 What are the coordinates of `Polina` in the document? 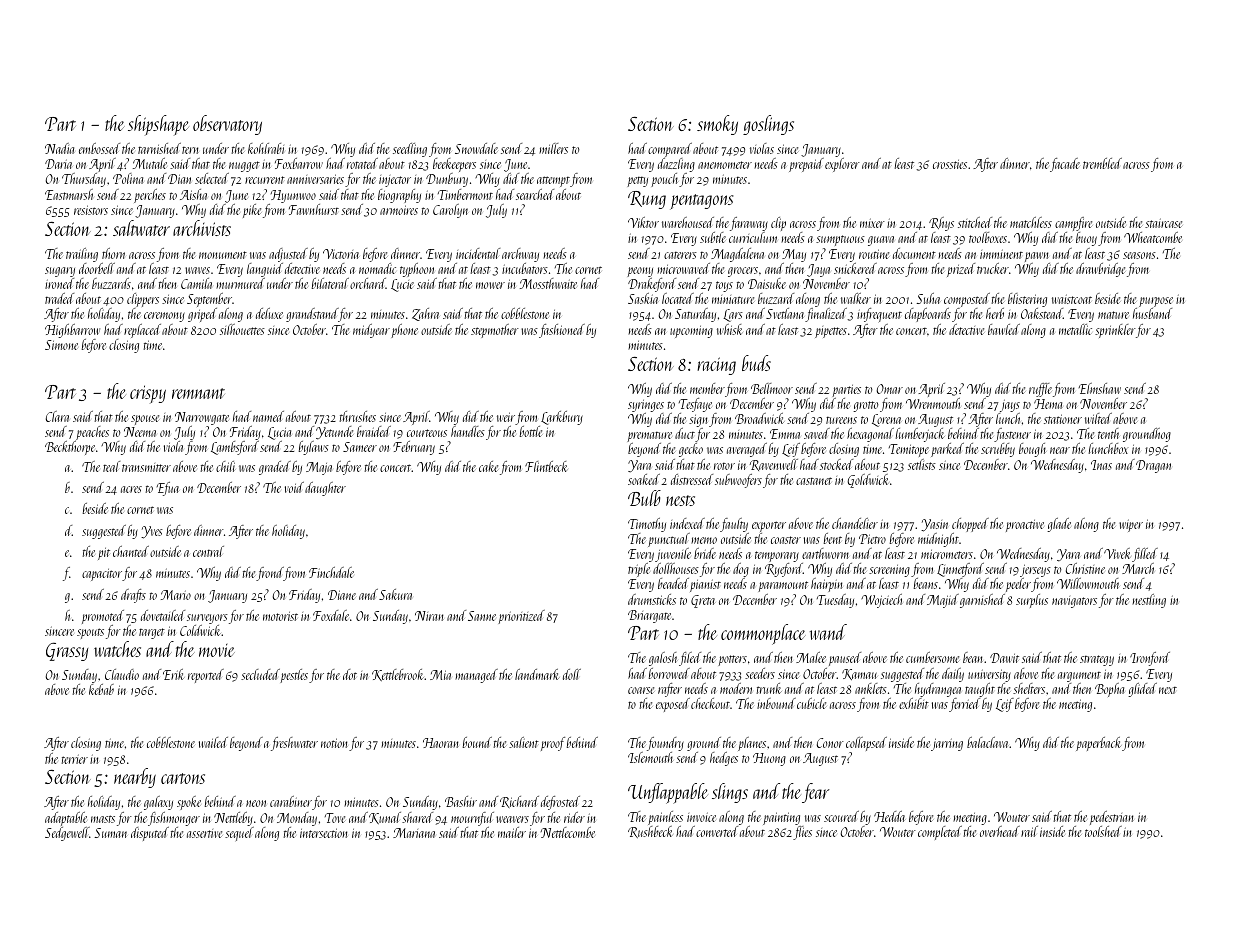 It's located at (128, 178).
